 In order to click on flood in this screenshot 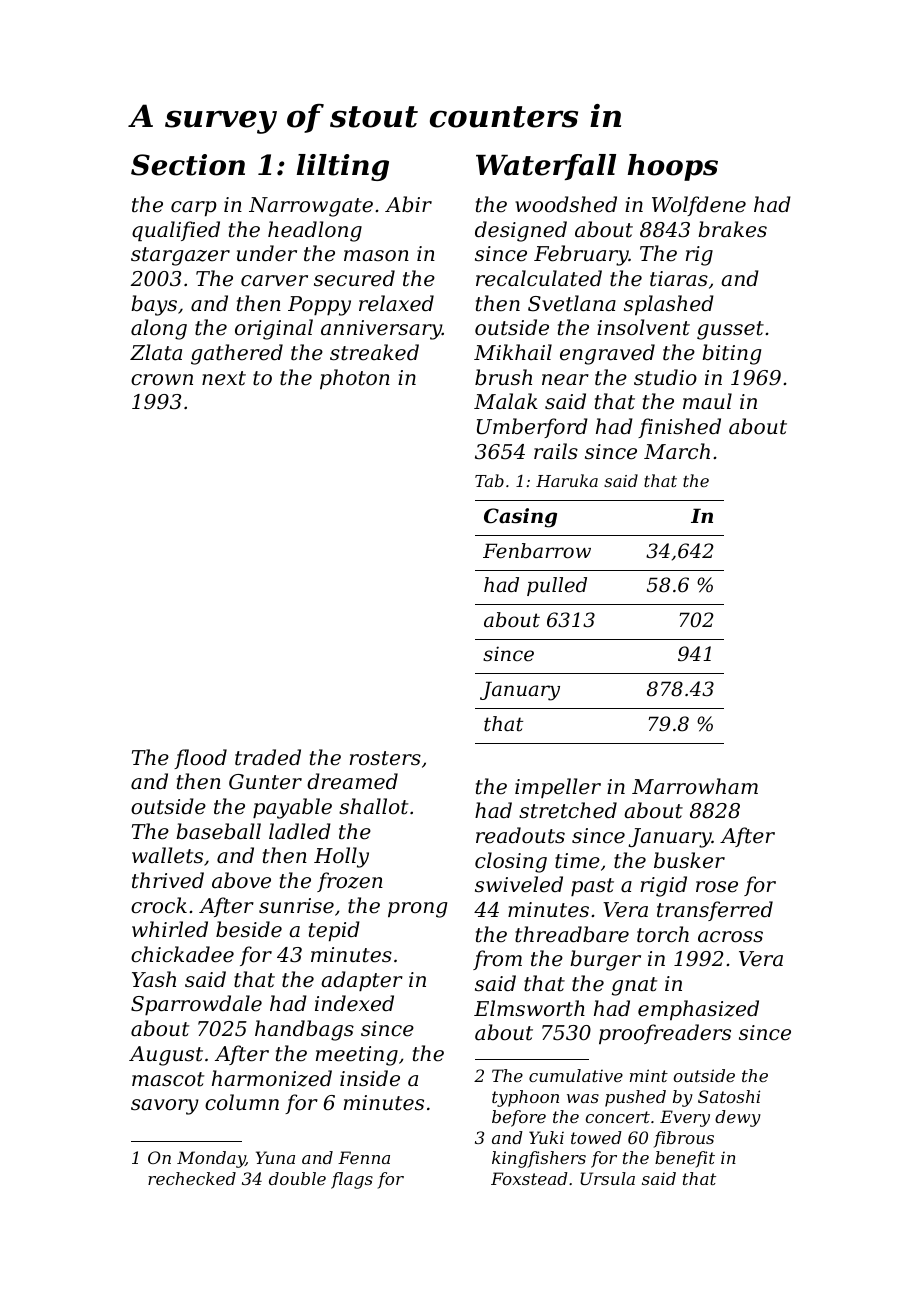, I will do `click(200, 759)`.
